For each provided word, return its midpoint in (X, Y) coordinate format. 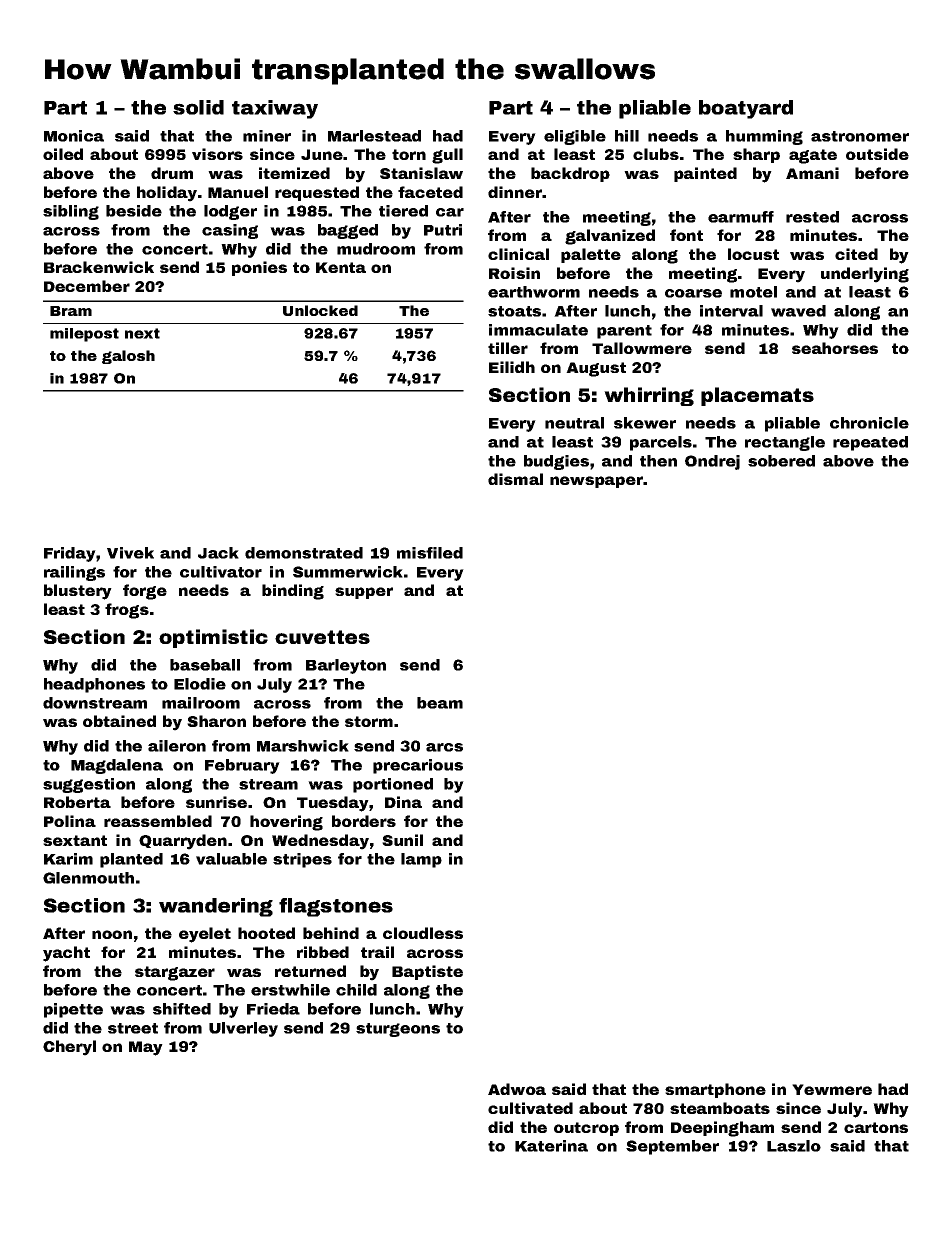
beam (440, 703)
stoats (514, 311)
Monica (74, 136)
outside (877, 154)
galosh (128, 357)
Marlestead (374, 136)
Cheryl (69, 1048)
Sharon (216, 721)
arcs (444, 747)
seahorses (835, 348)
